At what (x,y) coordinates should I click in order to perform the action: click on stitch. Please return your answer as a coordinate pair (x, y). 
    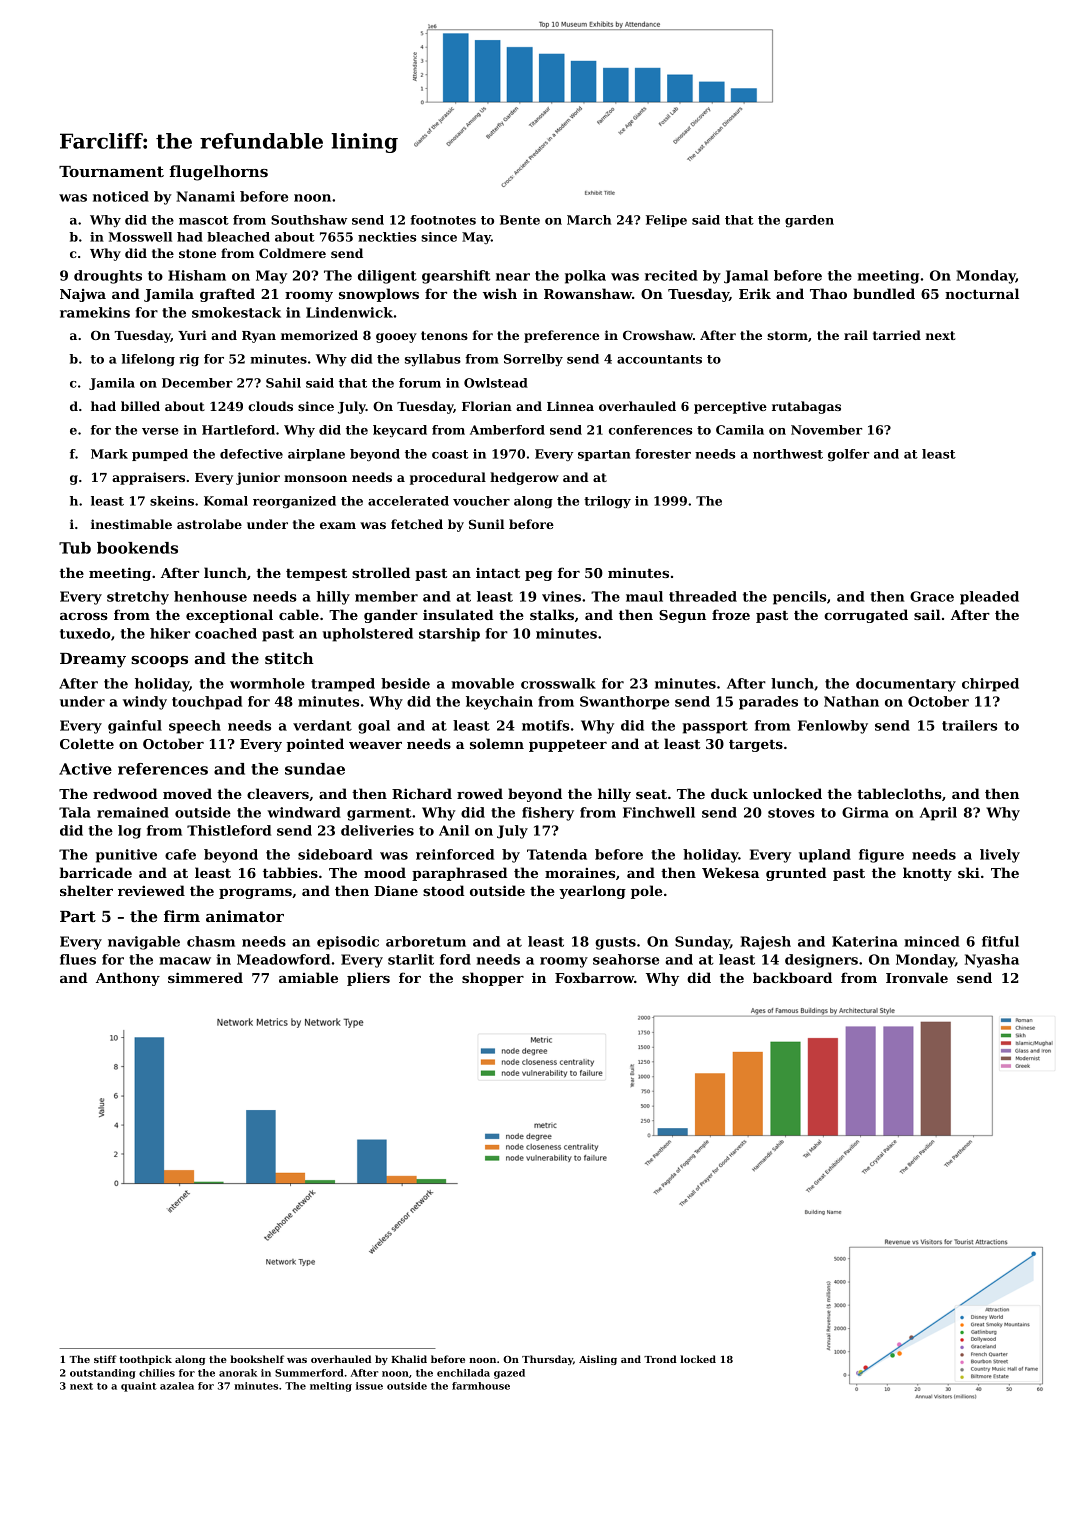
    Looking at the image, I should click on (289, 658).
